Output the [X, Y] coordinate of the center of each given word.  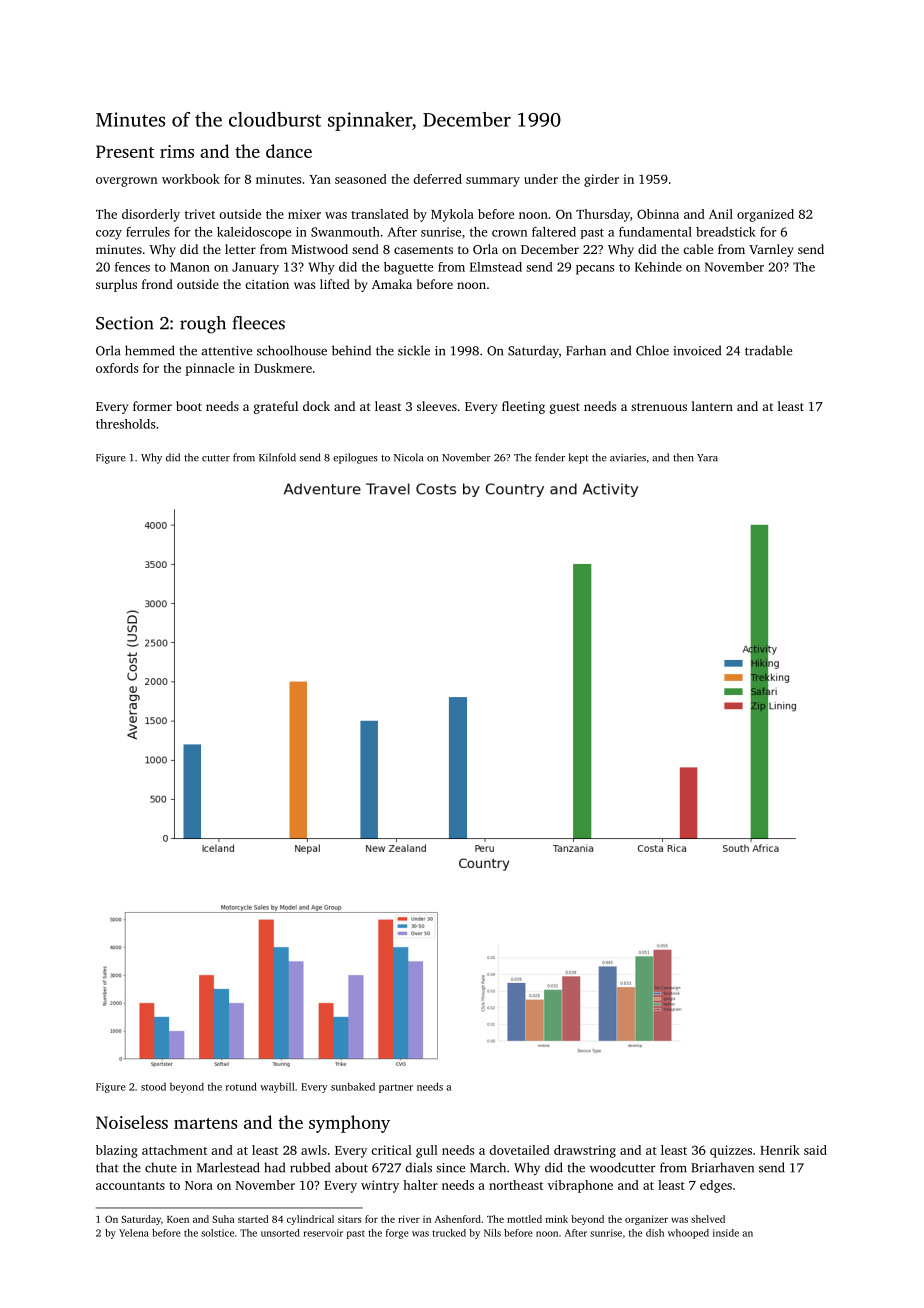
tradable [768, 350]
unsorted [280, 1233]
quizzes [731, 1151]
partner [396, 1088]
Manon [190, 267]
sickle [414, 350]
